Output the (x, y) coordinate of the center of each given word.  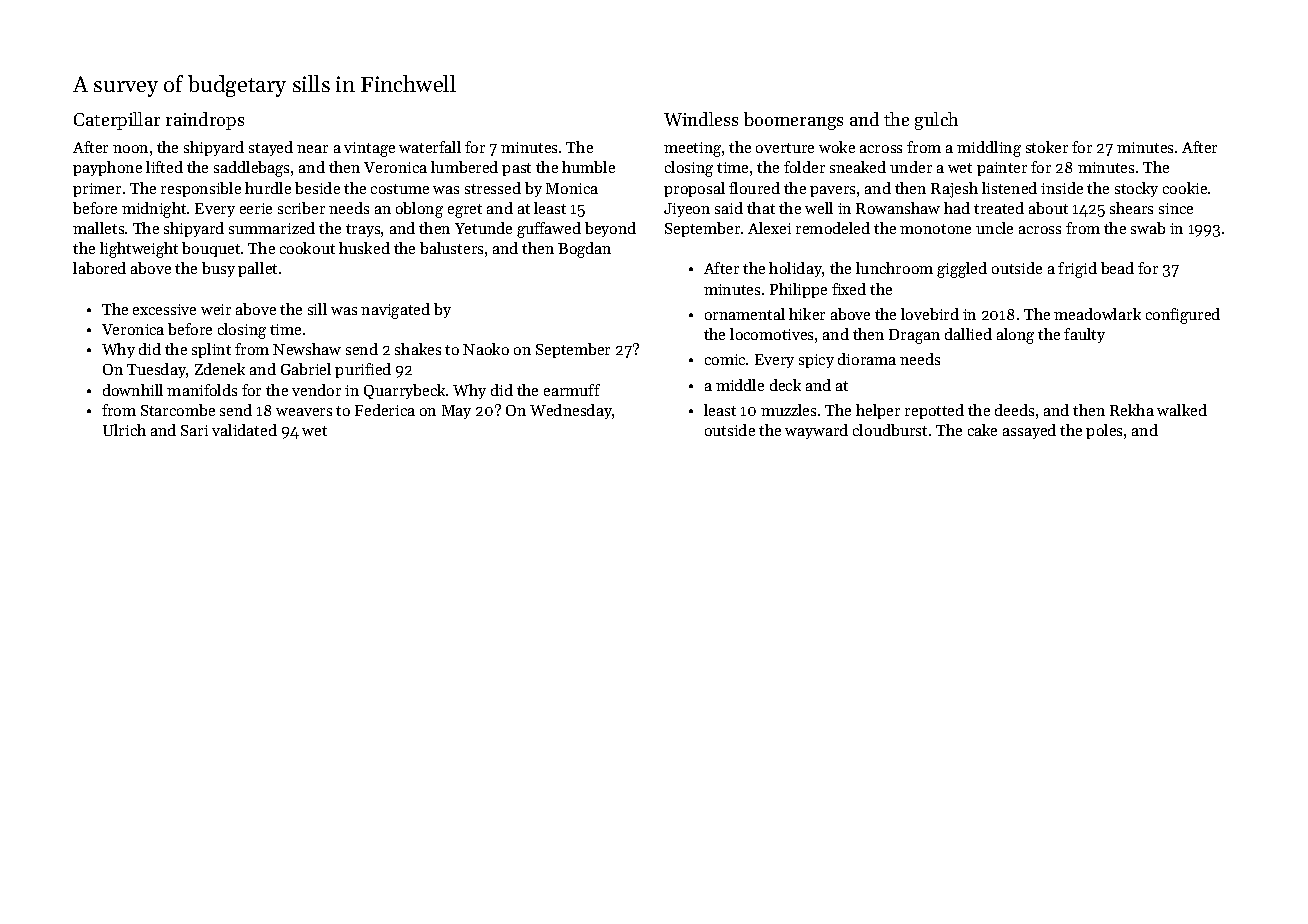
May (456, 412)
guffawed (549, 230)
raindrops (205, 121)
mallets (98, 228)
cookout (307, 248)
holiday (796, 269)
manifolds (202, 390)
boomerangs (793, 121)
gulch (936, 121)
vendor (316, 390)
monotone (935, 229)
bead (1117, 268)
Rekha (1132, 410)
